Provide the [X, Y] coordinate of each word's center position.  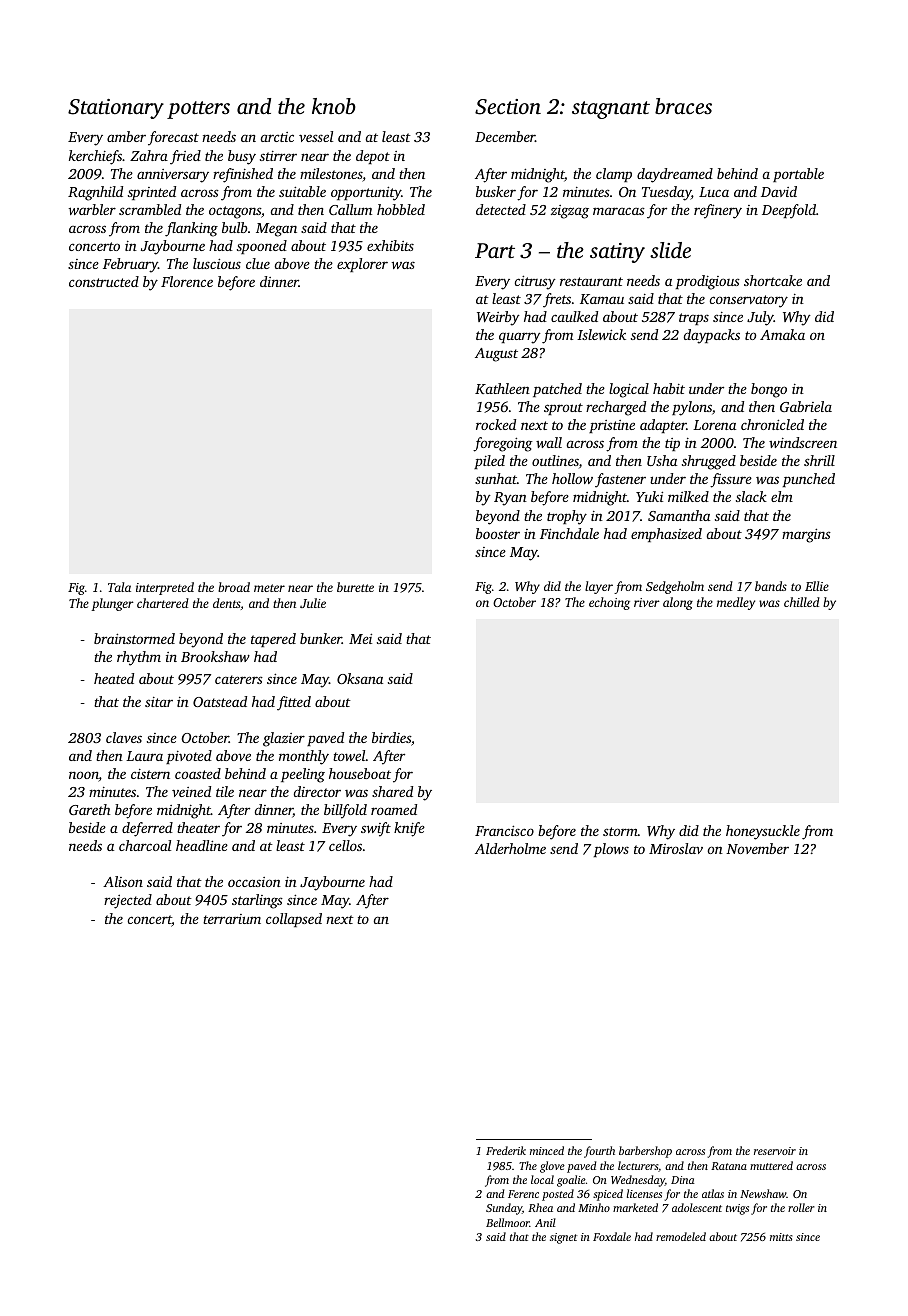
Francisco [504, 830]
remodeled [681, 1236]
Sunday [504, 1209]
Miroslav [676, 848]
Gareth [89, 809]
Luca [714, 192]
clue [258, 263]
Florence [187, 281]
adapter [663, 426]
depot [373, 157]
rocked [496, 424]
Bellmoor [508, 1222]
